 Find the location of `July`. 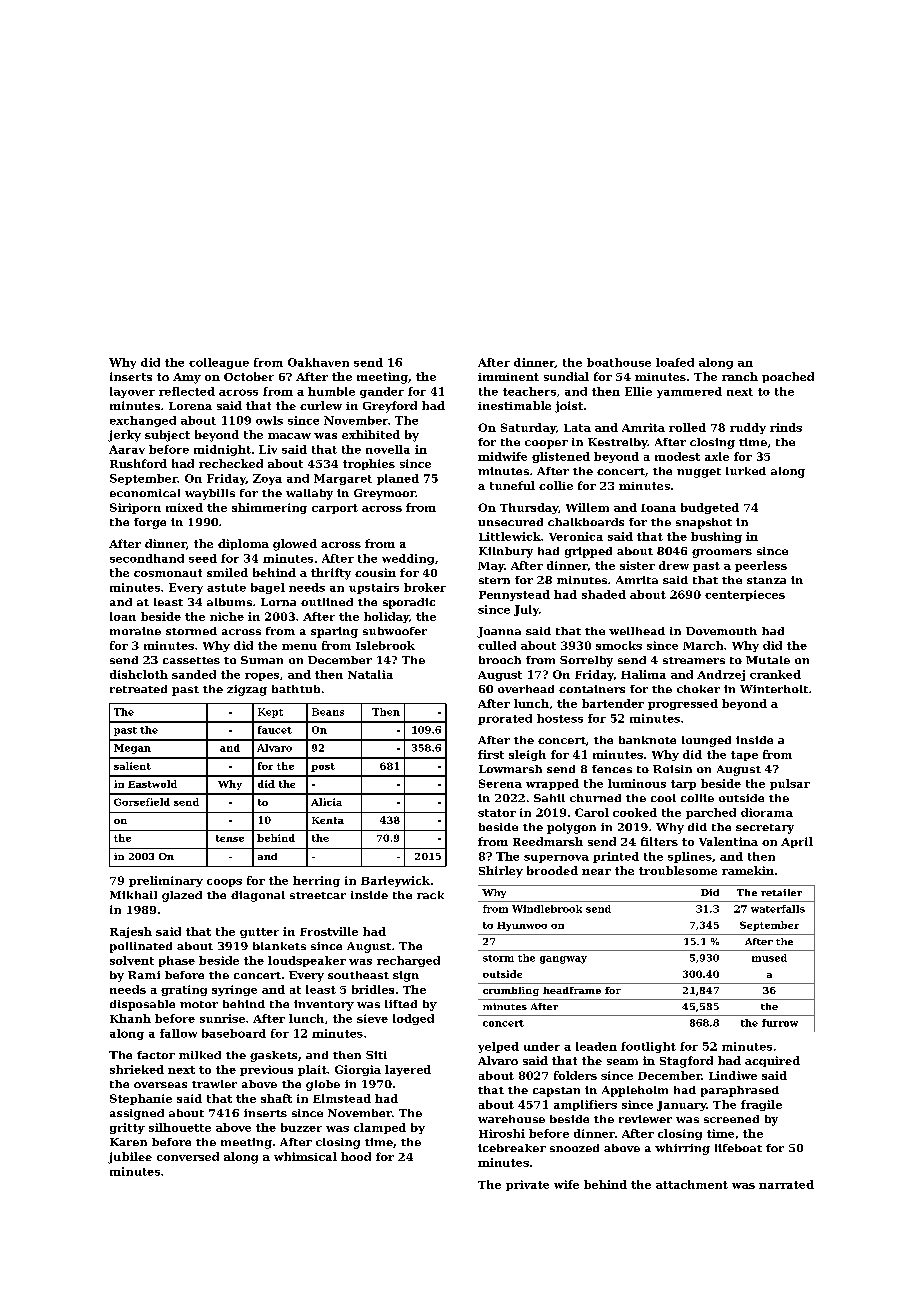

July is located at coordinates (526, 610).
